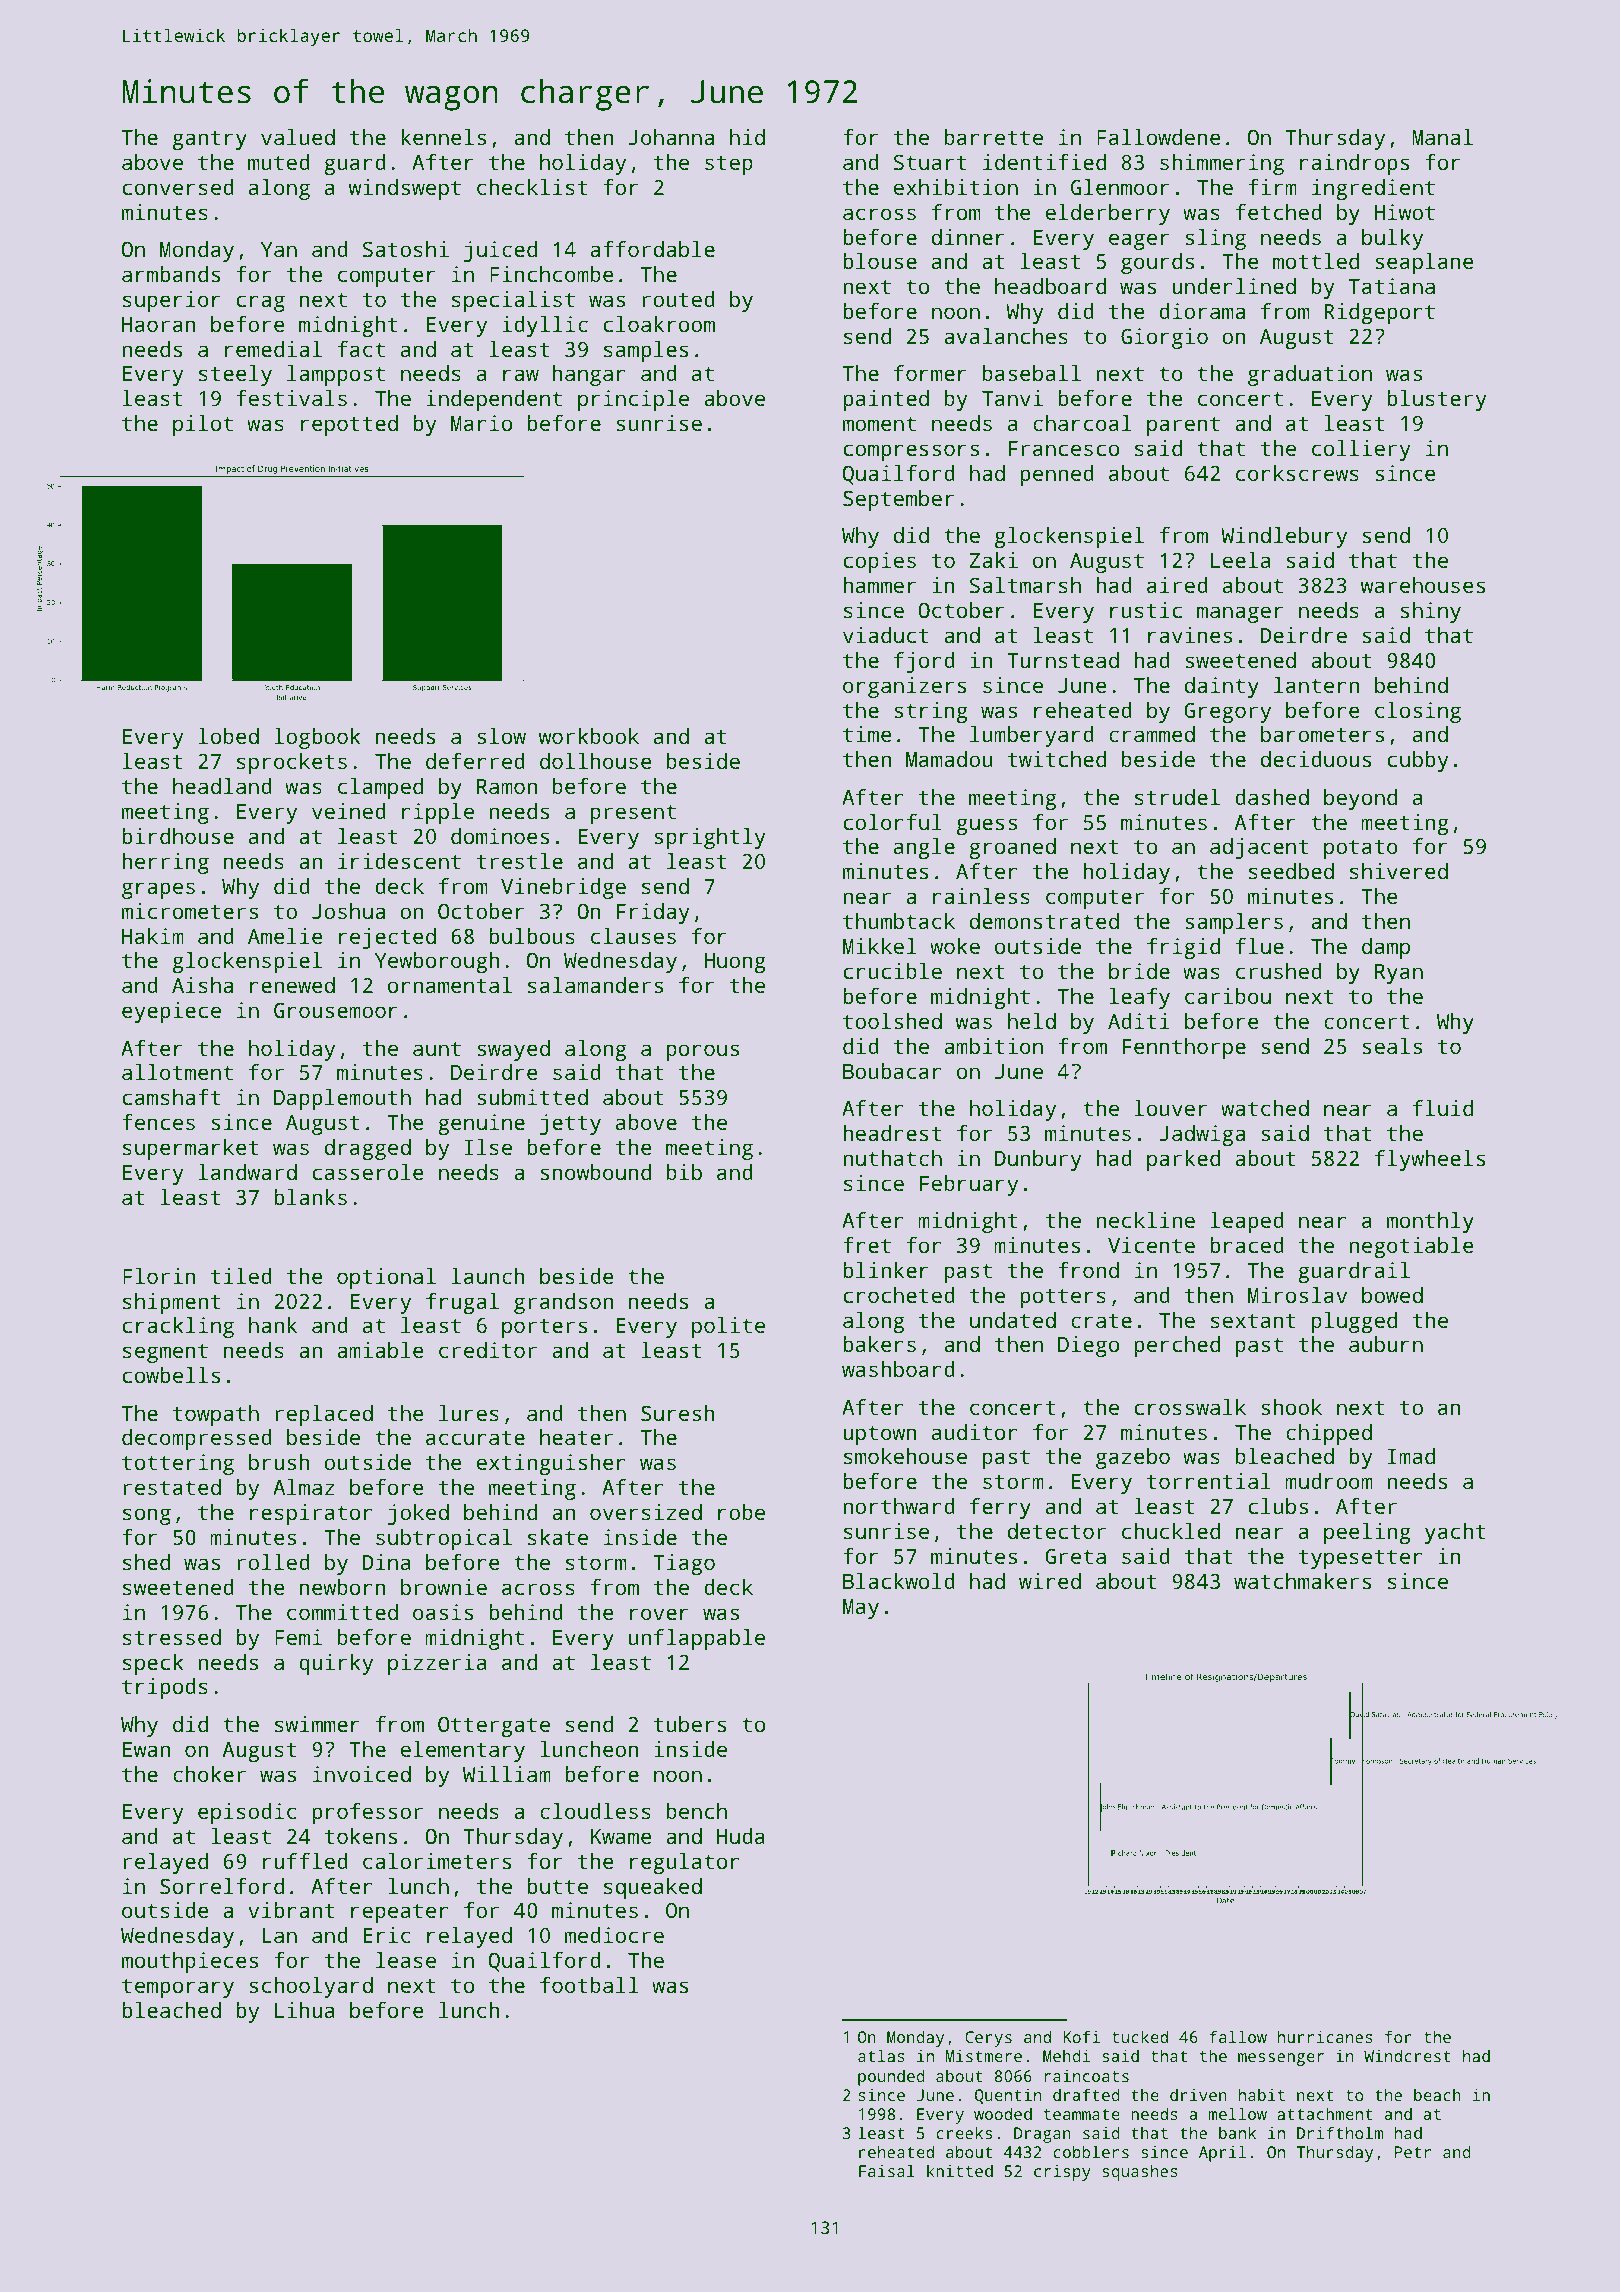  I want to click on hurricanes, so click(1325, 2036).
